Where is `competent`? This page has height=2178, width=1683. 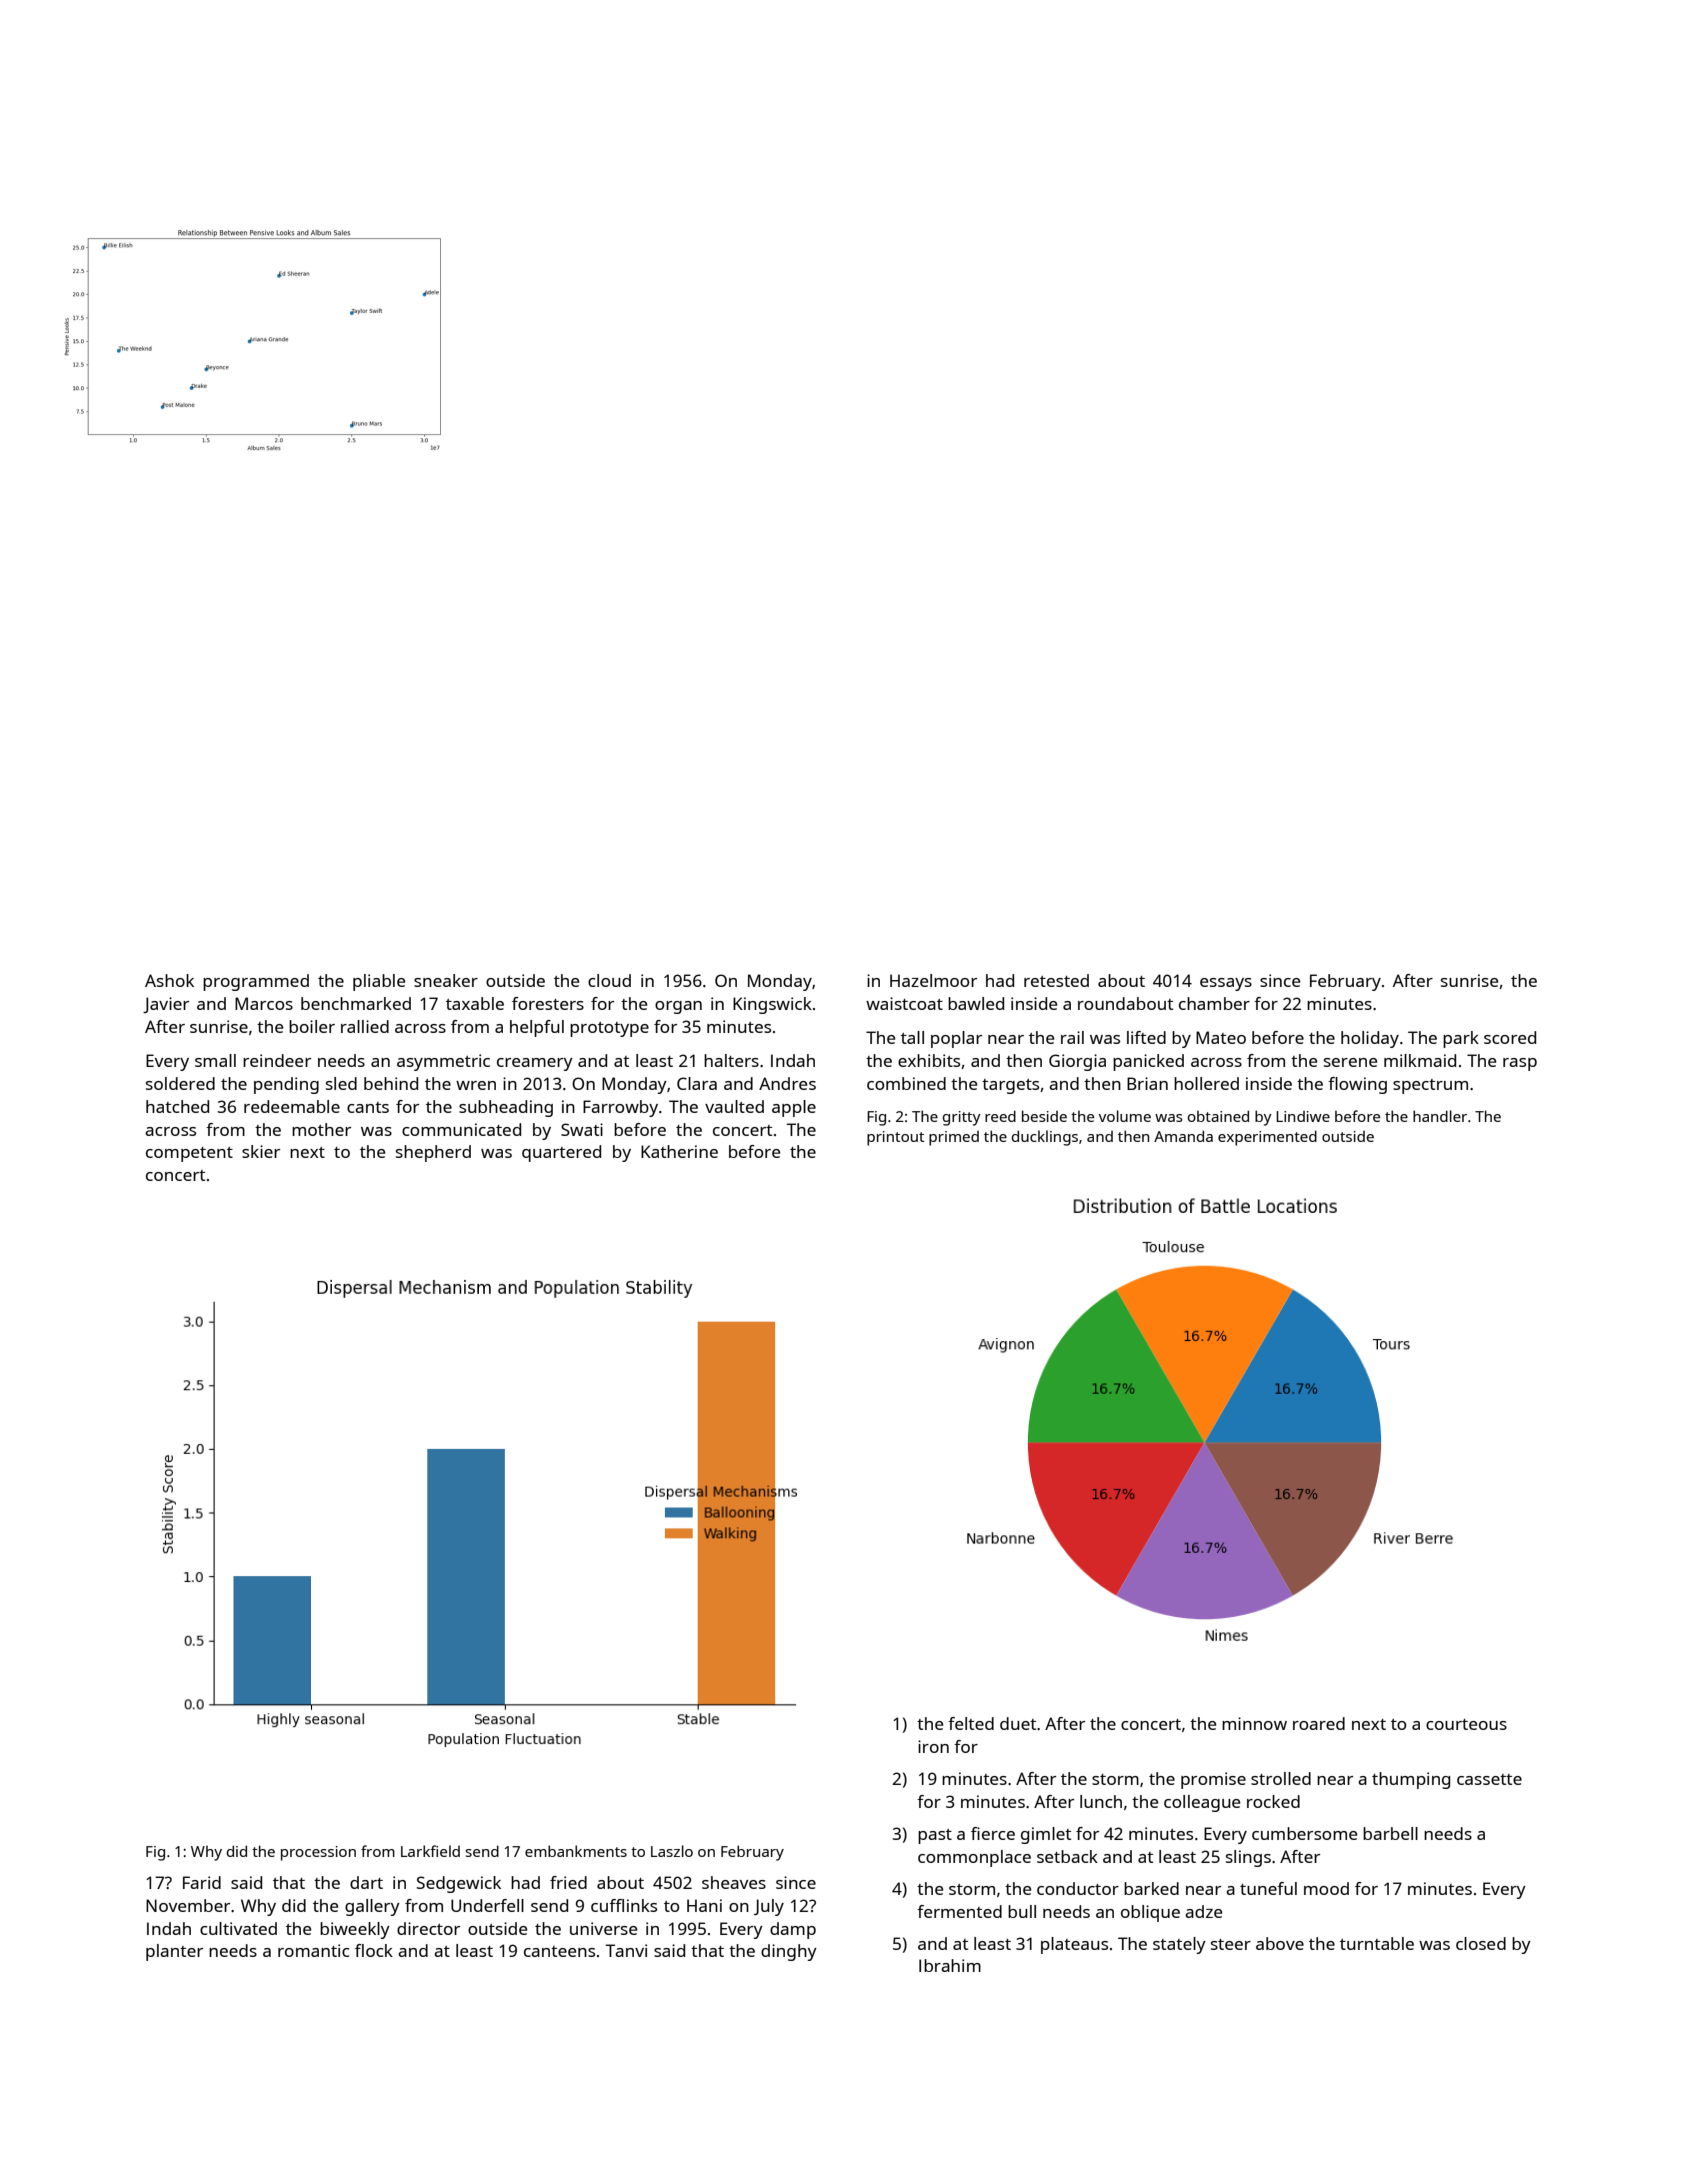
competent is located at coordinates (189, 1154).
